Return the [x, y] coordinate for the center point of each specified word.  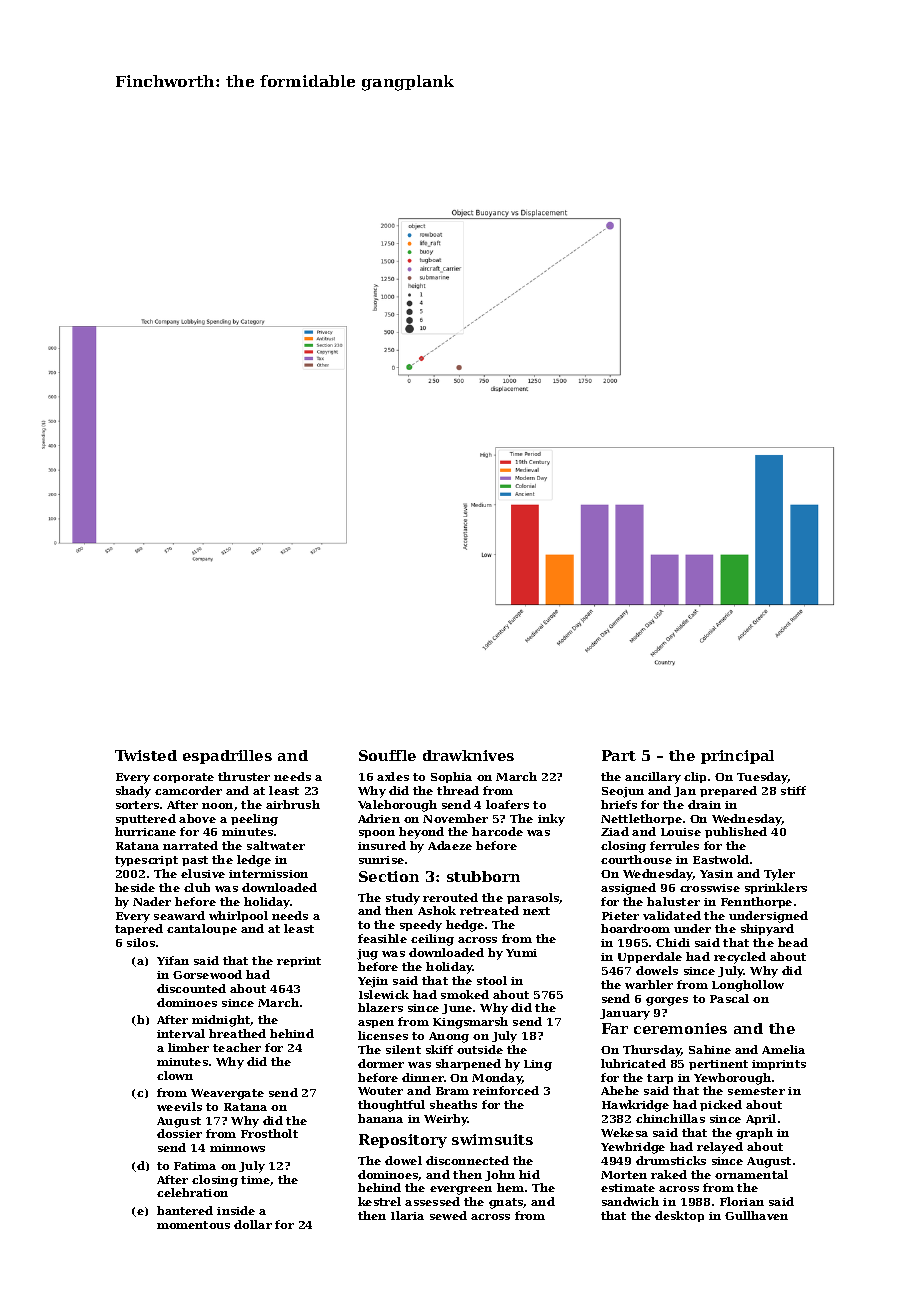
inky [551, 820]
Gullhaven [756, 1215]
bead [793, 942]
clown [175, 1075]
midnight [221, 1021]
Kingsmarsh [470, 1023]
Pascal [729, 998]
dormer [381, 1063]
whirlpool [238, 916]
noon [217, 806]
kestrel [379, 1201]
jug [367, 954]
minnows [237, 1148]
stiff [793, 790]
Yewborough [732, 1079]
